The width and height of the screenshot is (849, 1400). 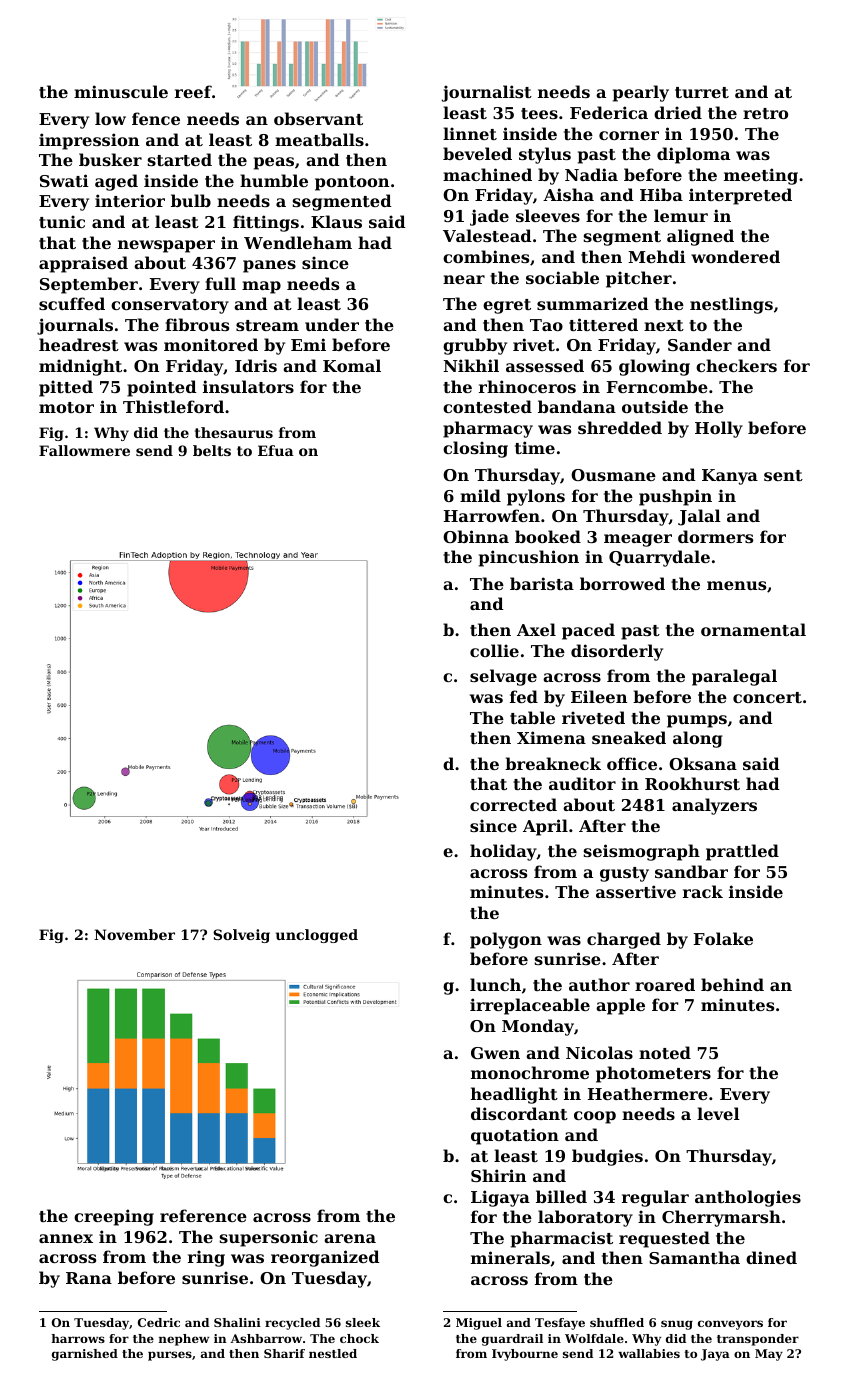 I want to click on Quarrydale, so click(x=659, y=558).
